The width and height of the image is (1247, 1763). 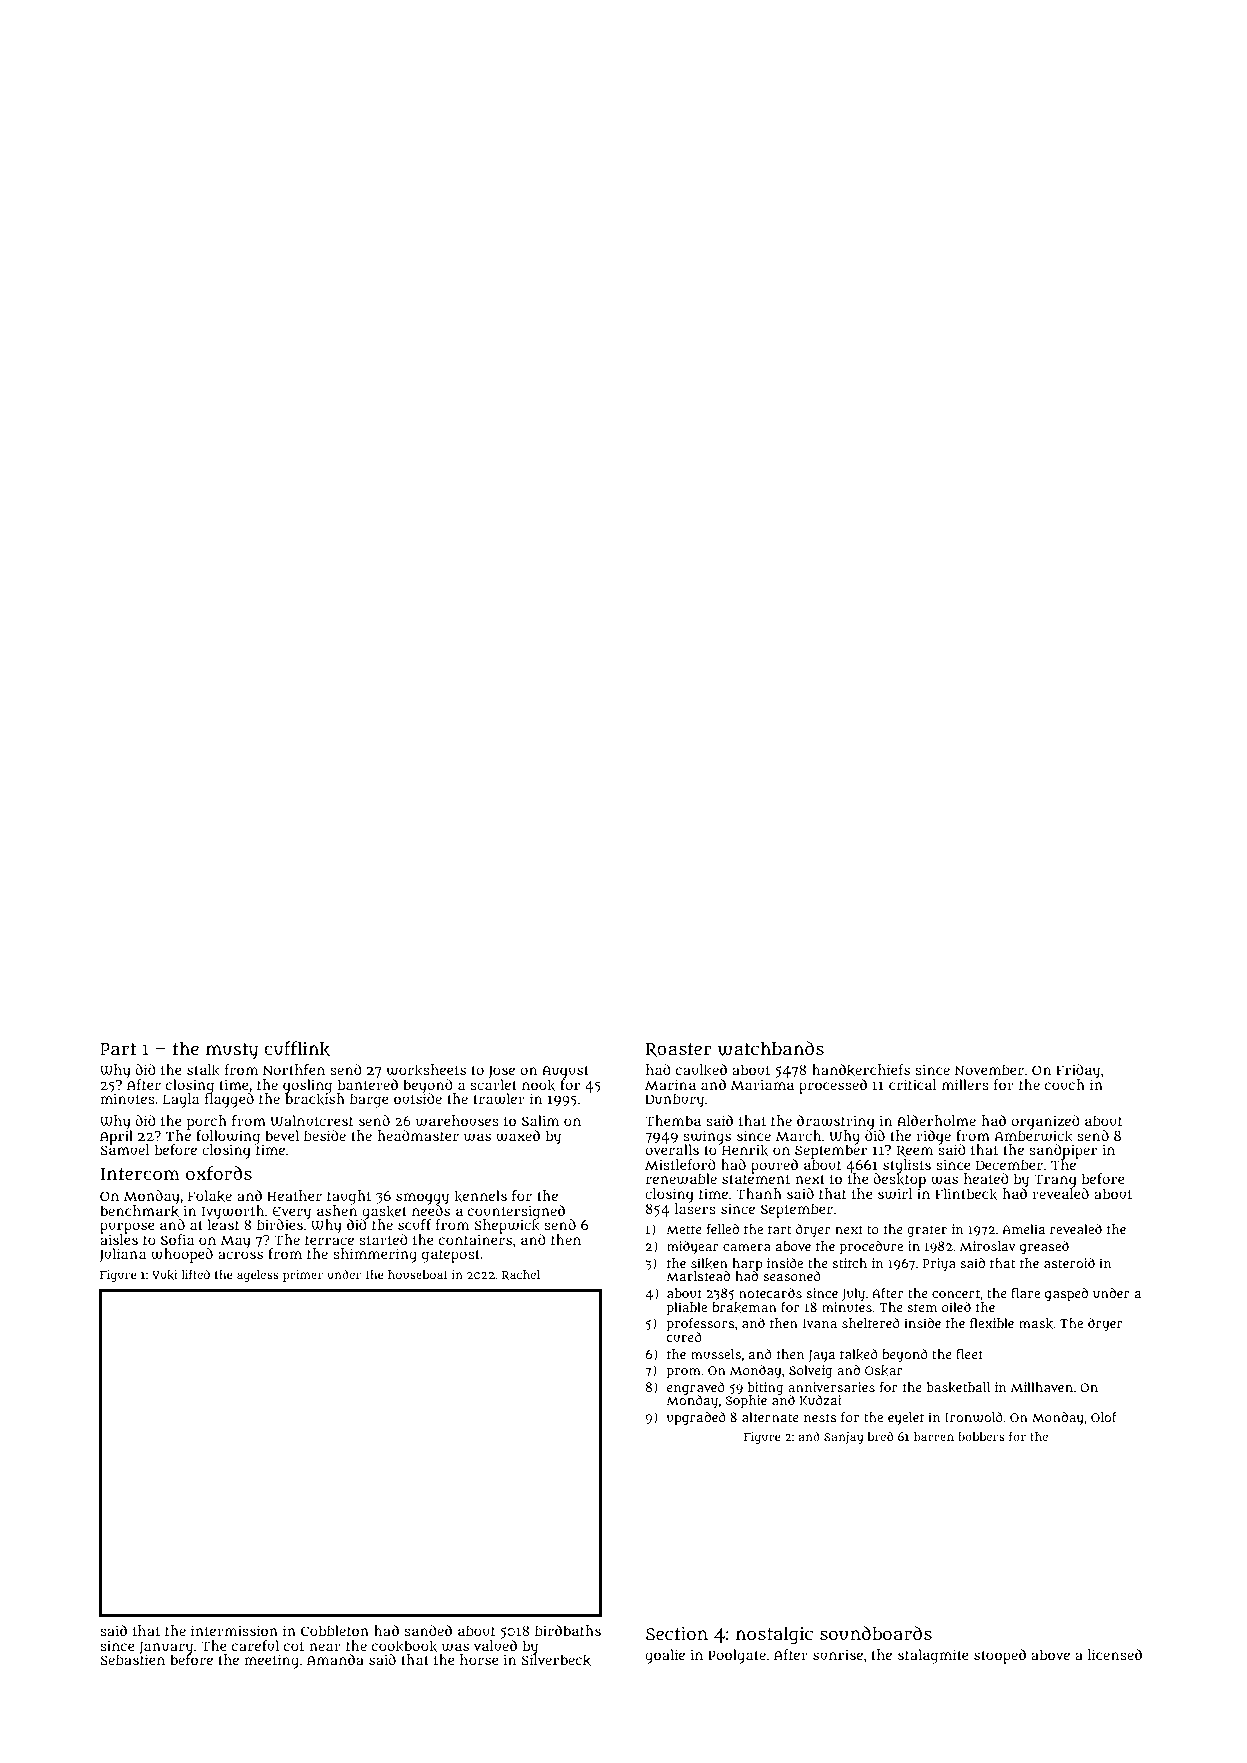 What do you see at coordinates (1042, 1387) in the image?
I see `Millhaven` at bounding box center [1042, 1387].
